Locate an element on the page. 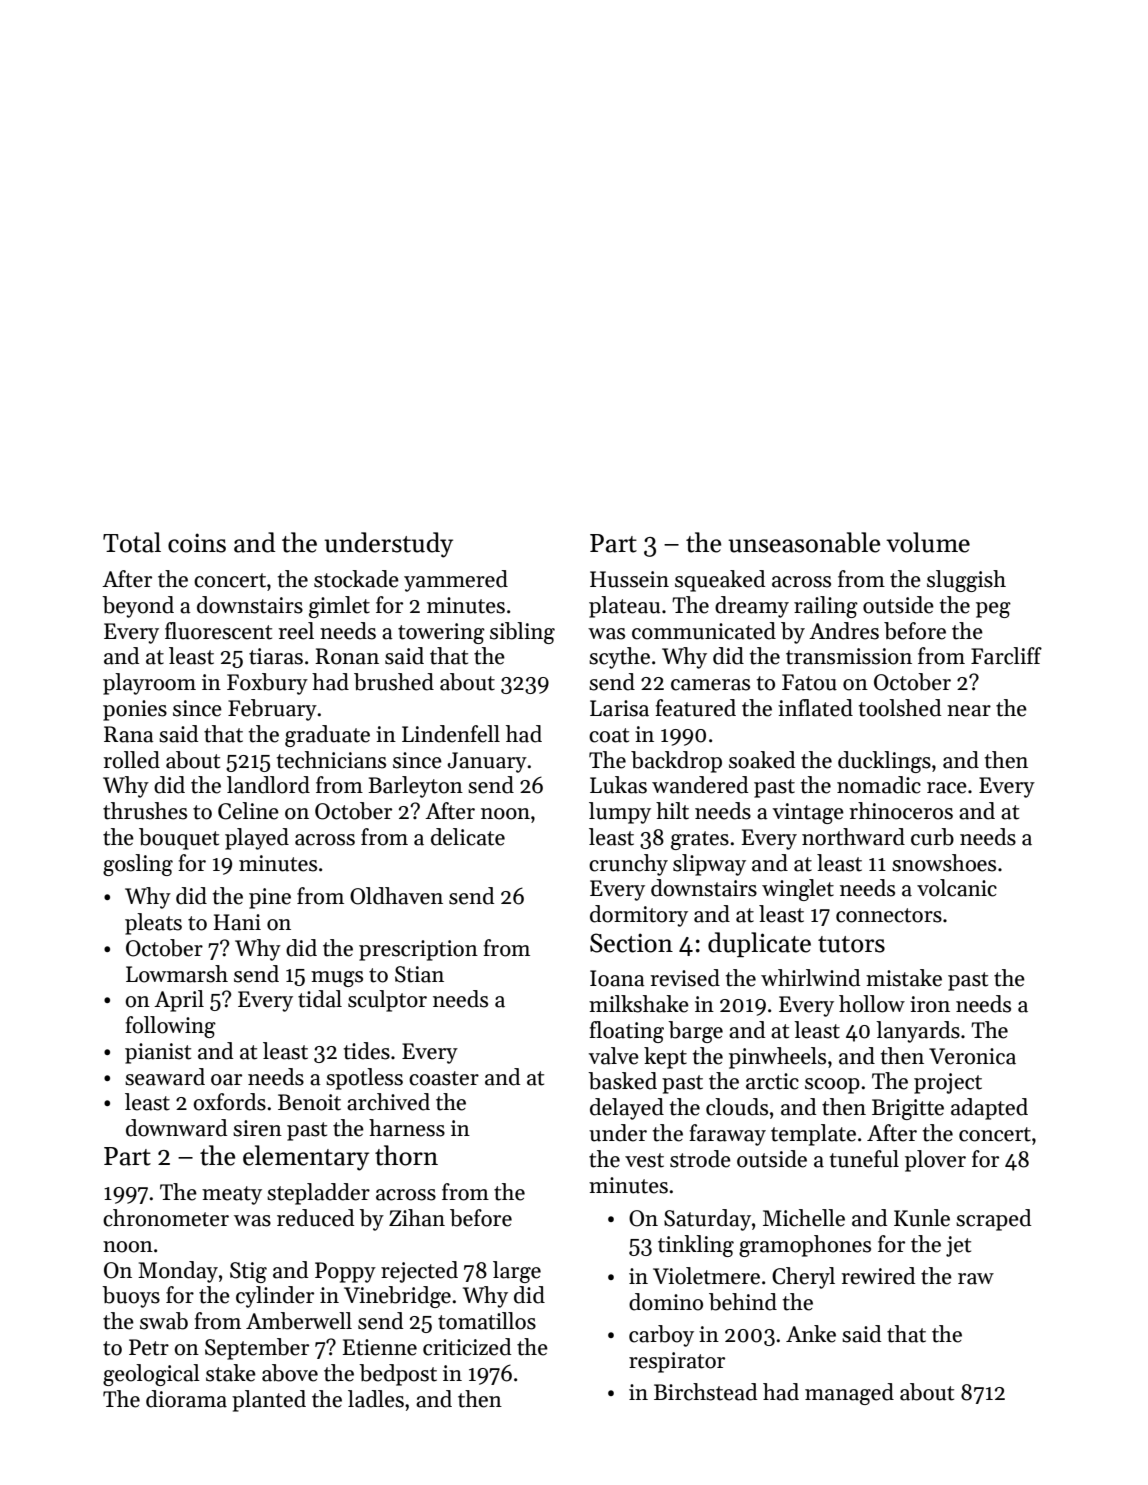 The image size is (1148, 1485). scythe is located at coordinates (619, 658).
